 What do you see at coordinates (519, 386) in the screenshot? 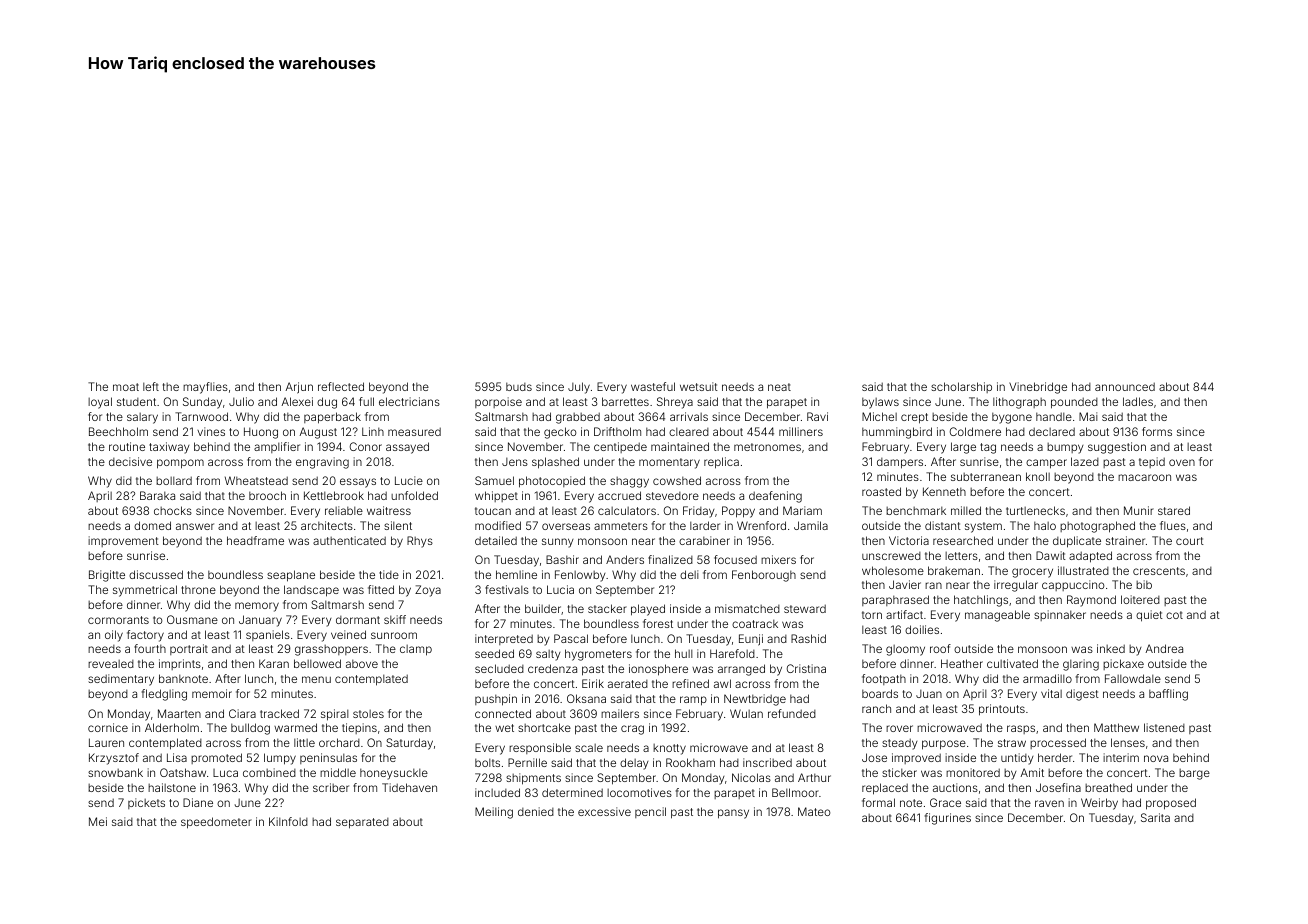
I see `buds` at bounding box center [519, 386].
